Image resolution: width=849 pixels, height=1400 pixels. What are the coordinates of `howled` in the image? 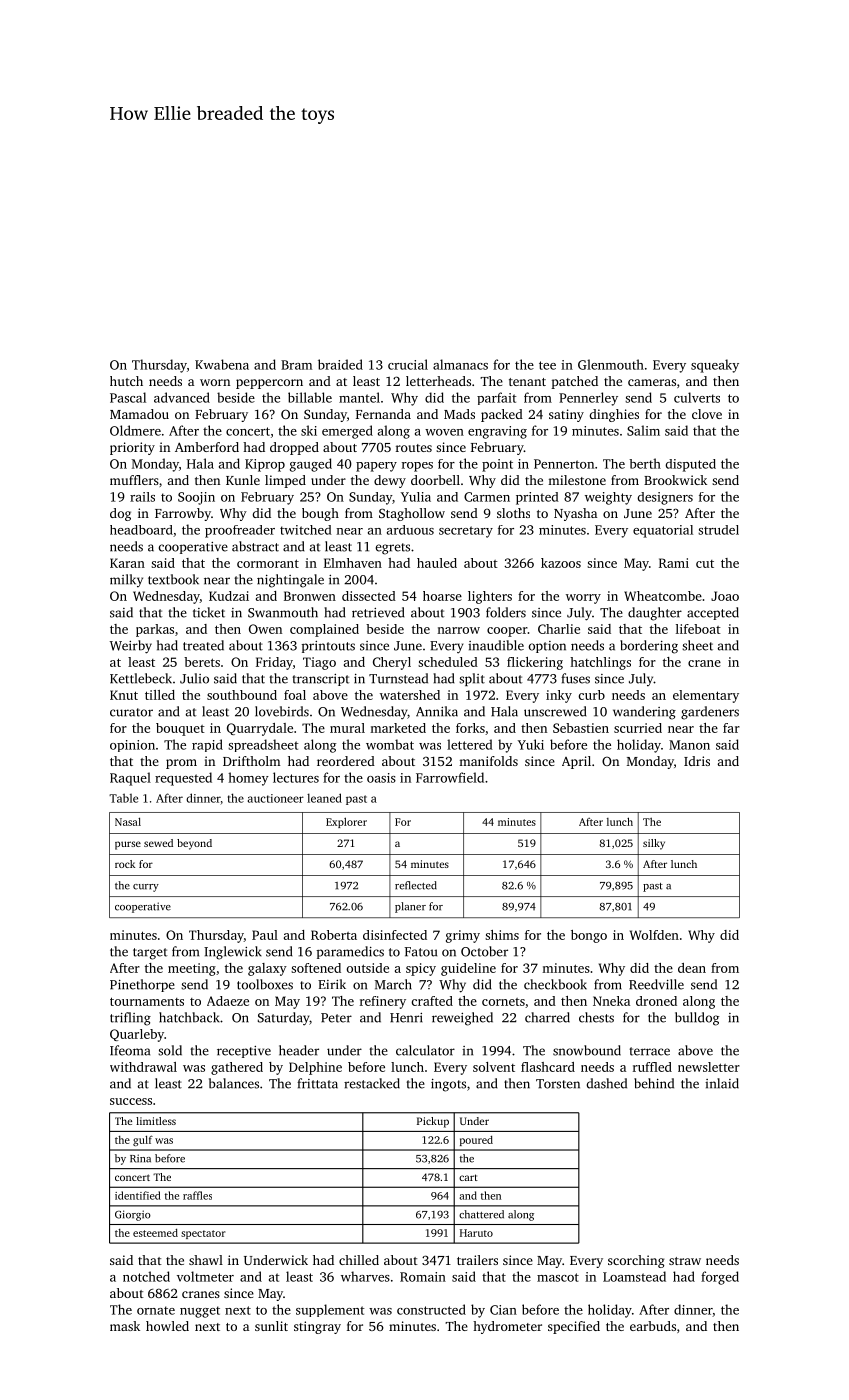 It's located at (167, 1326).
